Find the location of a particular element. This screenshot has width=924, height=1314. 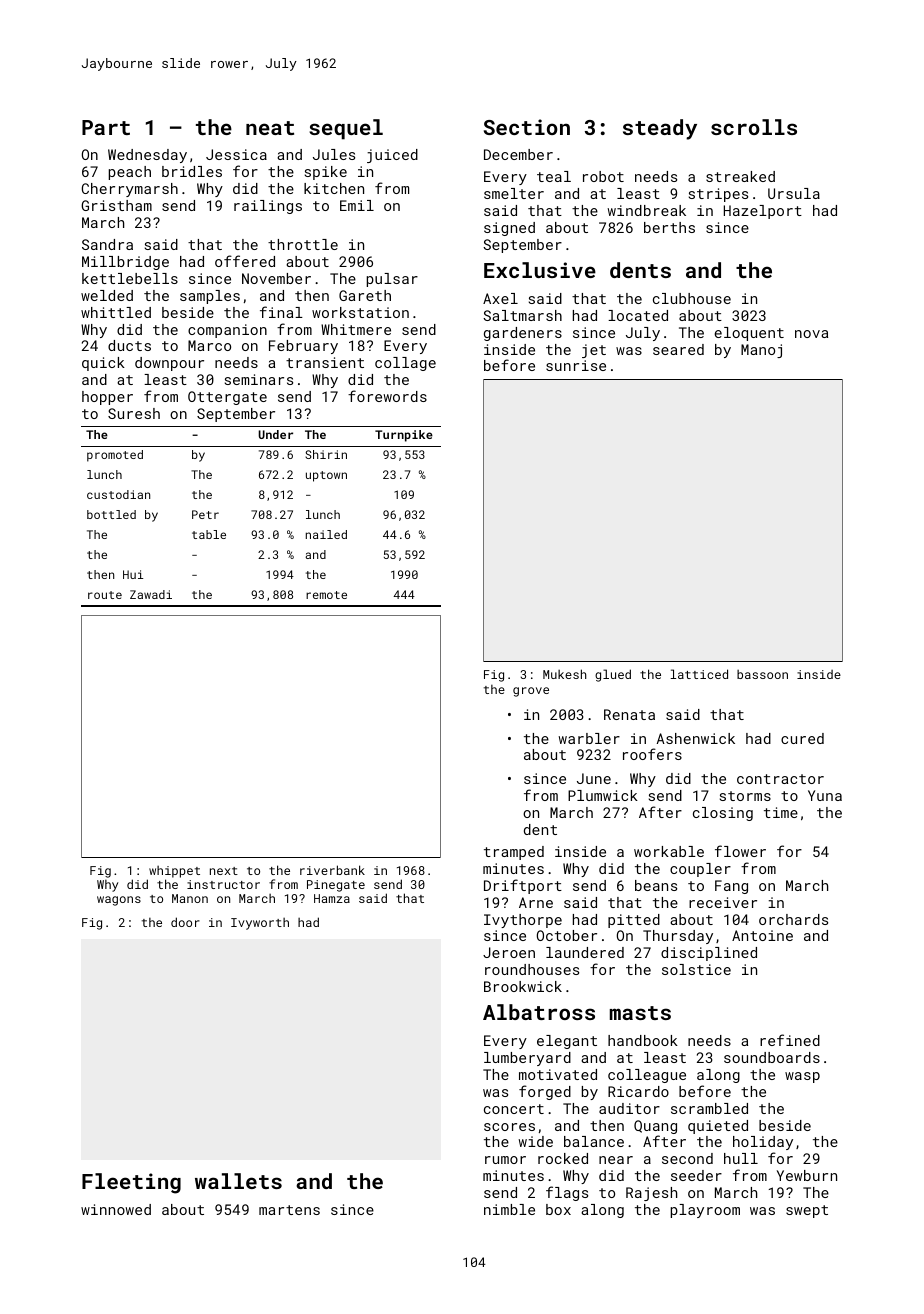

scrolls is located at coordinates (754, 127).
